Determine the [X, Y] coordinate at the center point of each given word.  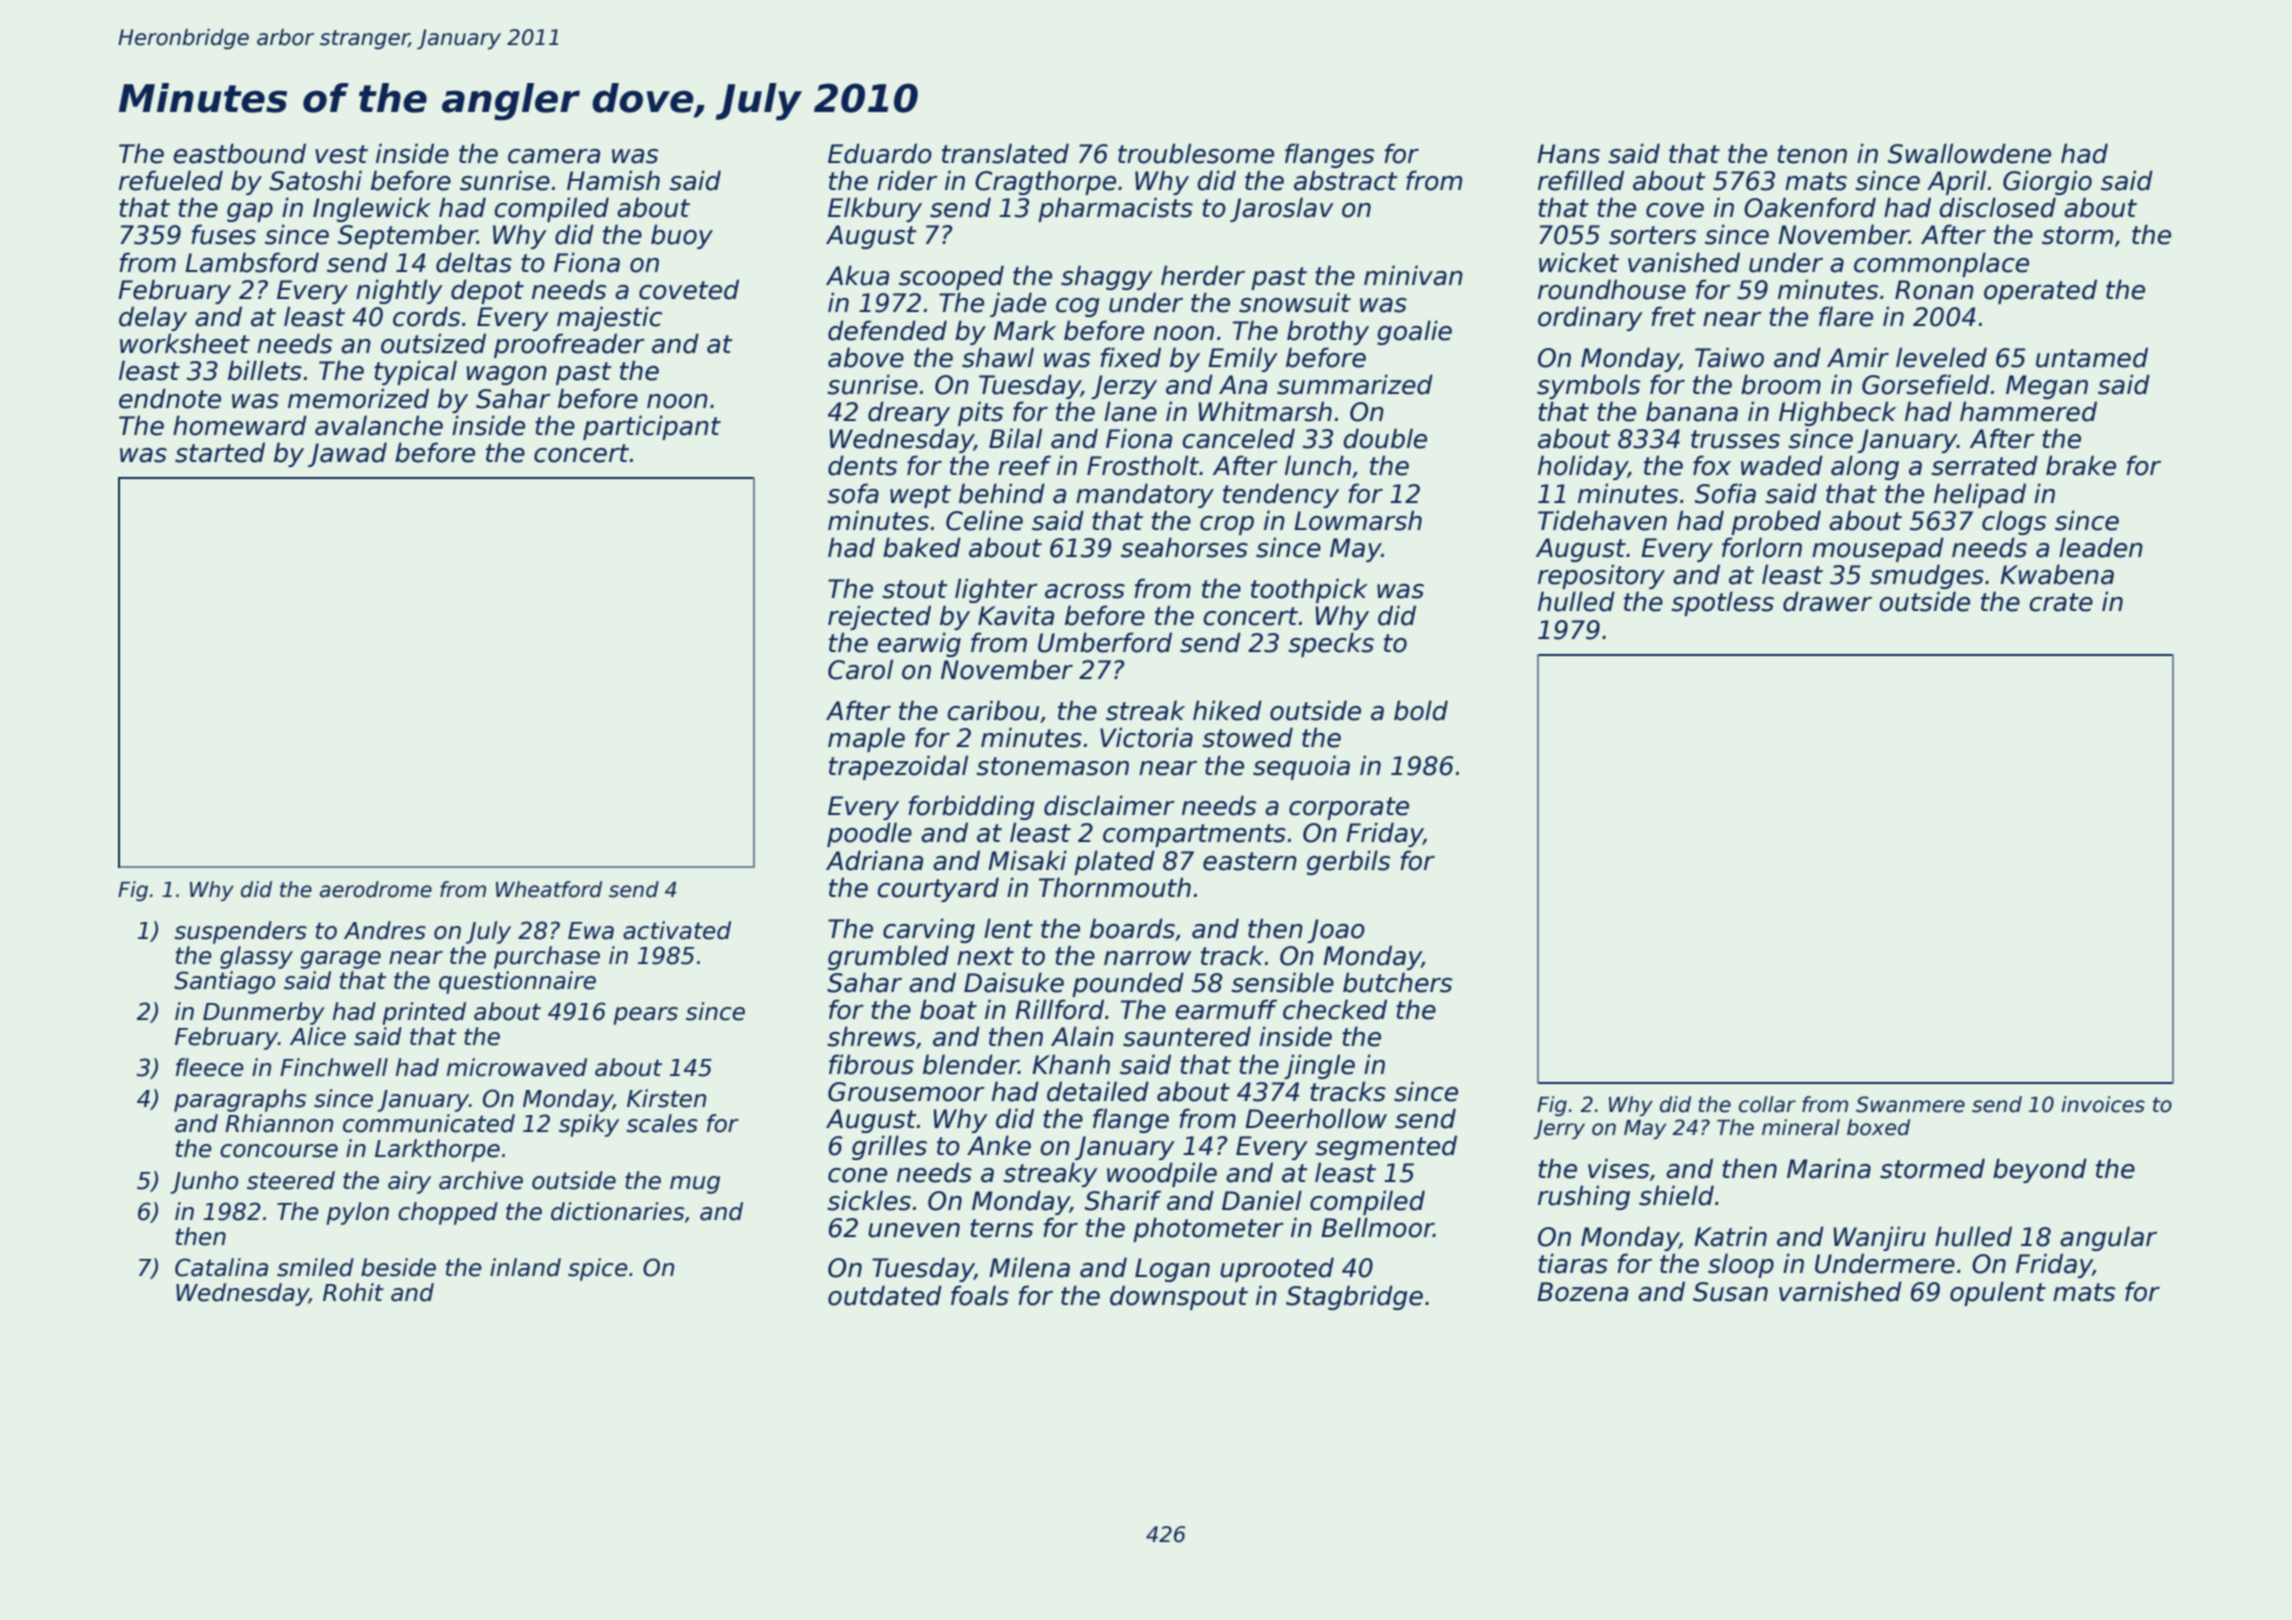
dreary [909, 413]
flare [1846, 316]
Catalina [221, 1267]
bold [1421, 710]
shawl [998, 357]
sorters [1653, 235]
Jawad [347, 454]
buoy [682, 236]
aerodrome [376, 889]
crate [2061, 602]
